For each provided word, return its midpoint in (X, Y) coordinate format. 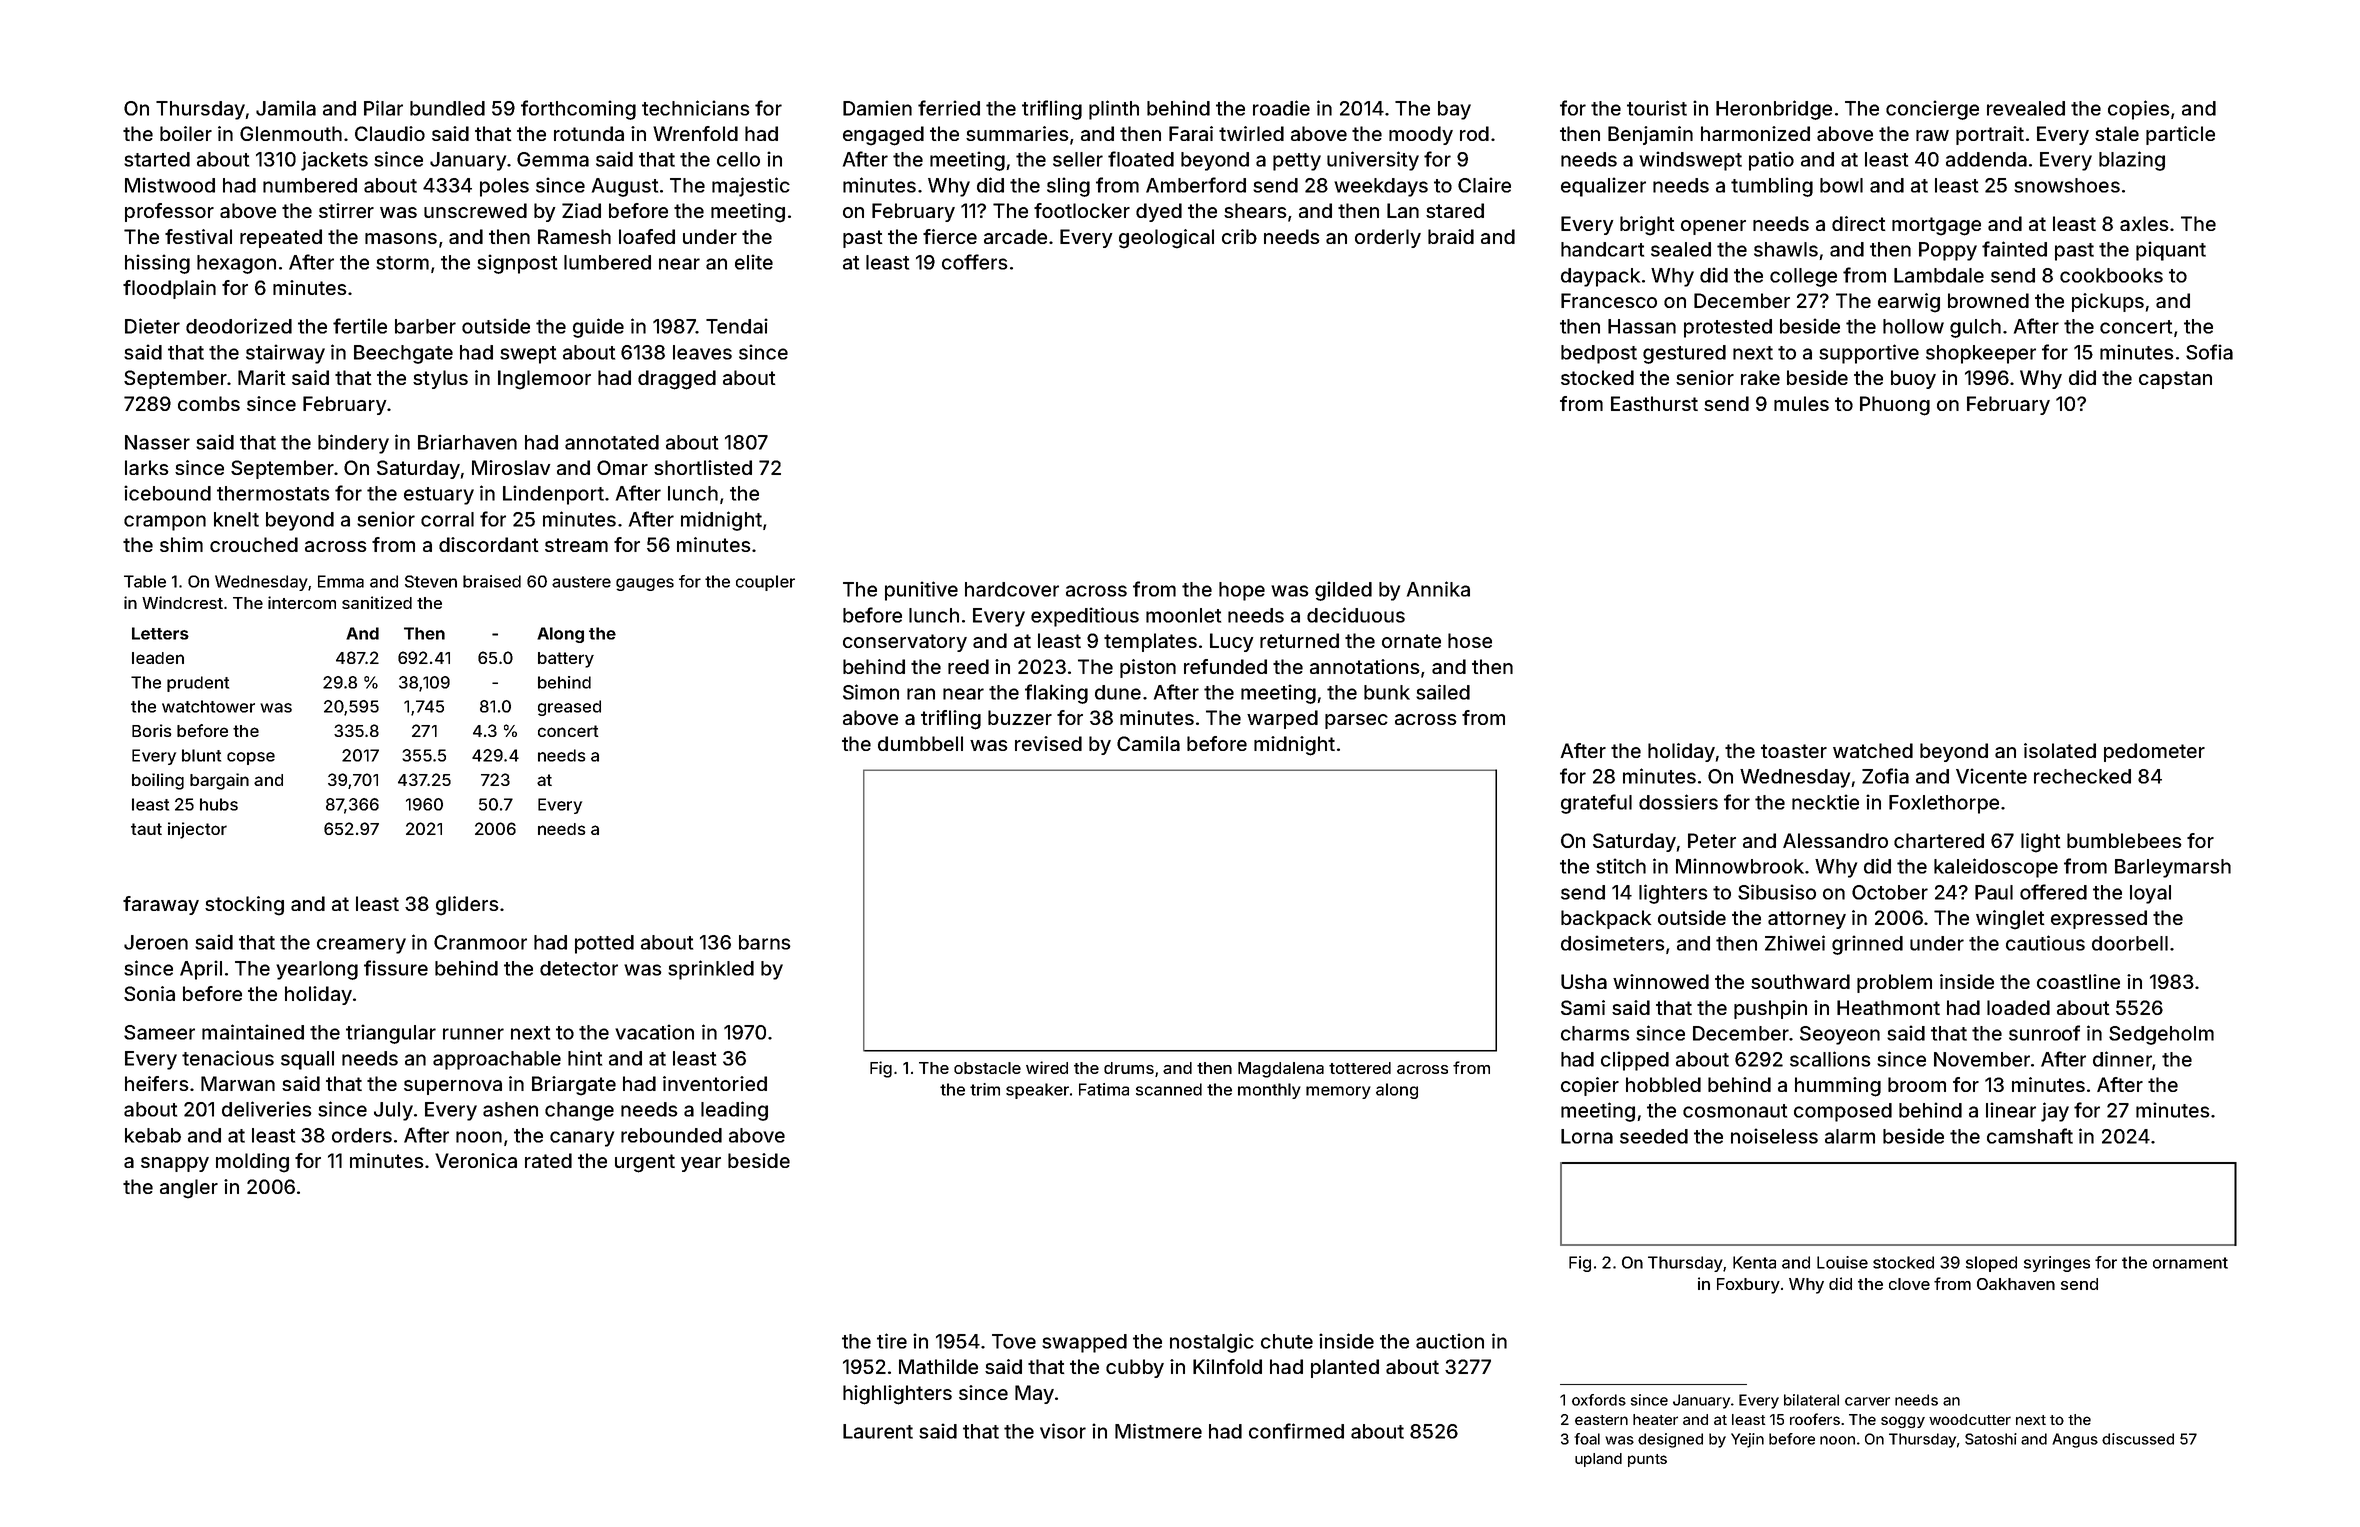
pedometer (2154, 752)
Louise (1842, 1262)
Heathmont (1888, 1007)
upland (1598, 1460)
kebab (153, 1135)
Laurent (878, 1431)
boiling (158, 781)
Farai (1191, 133)
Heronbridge (1774, 110)
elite (754, 262)
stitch (1621, 866)
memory (1338, 1092)
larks (147, 467)
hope (1242, 591)
